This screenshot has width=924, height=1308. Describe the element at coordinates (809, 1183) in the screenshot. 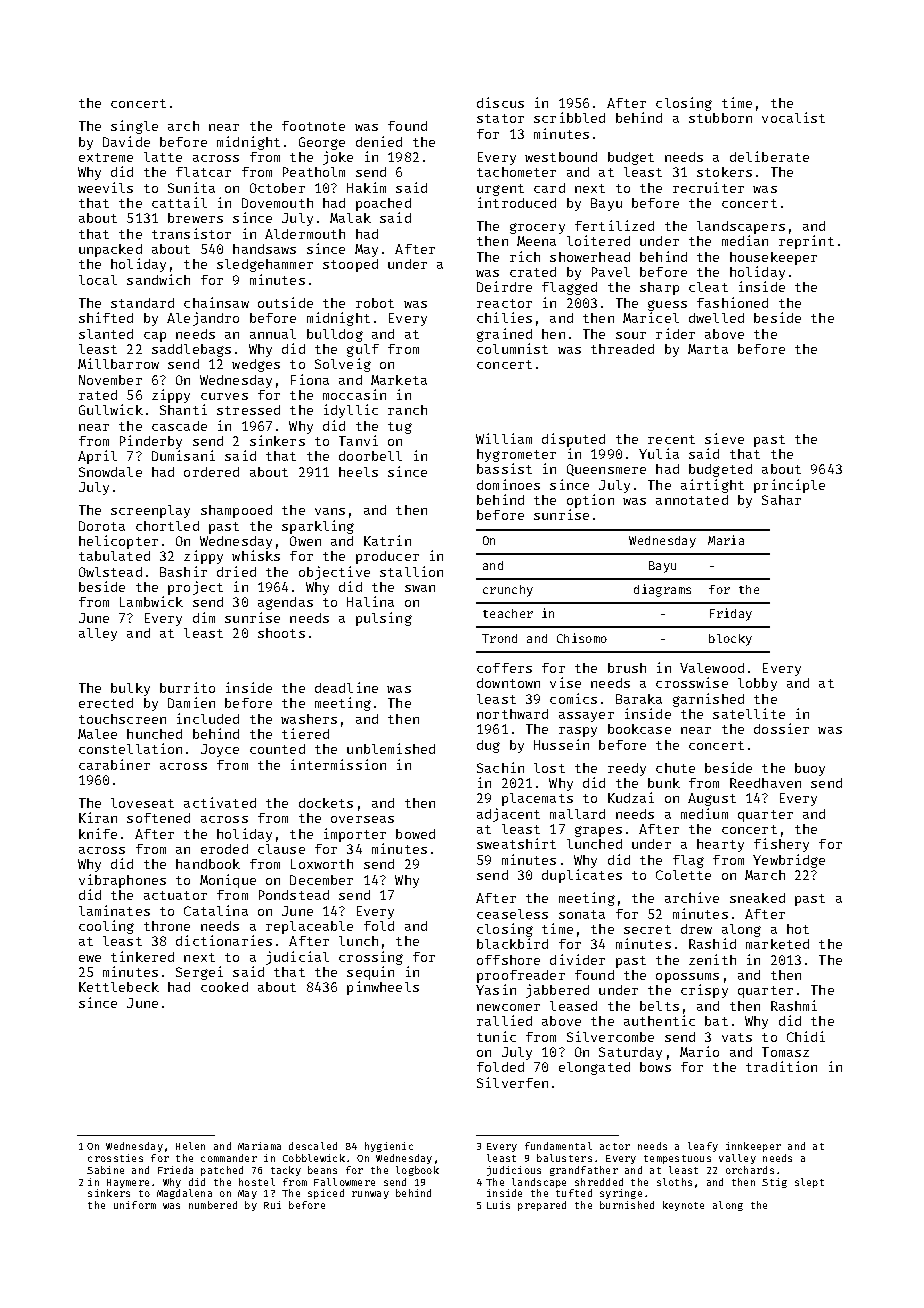

I see `slept` at that location.
